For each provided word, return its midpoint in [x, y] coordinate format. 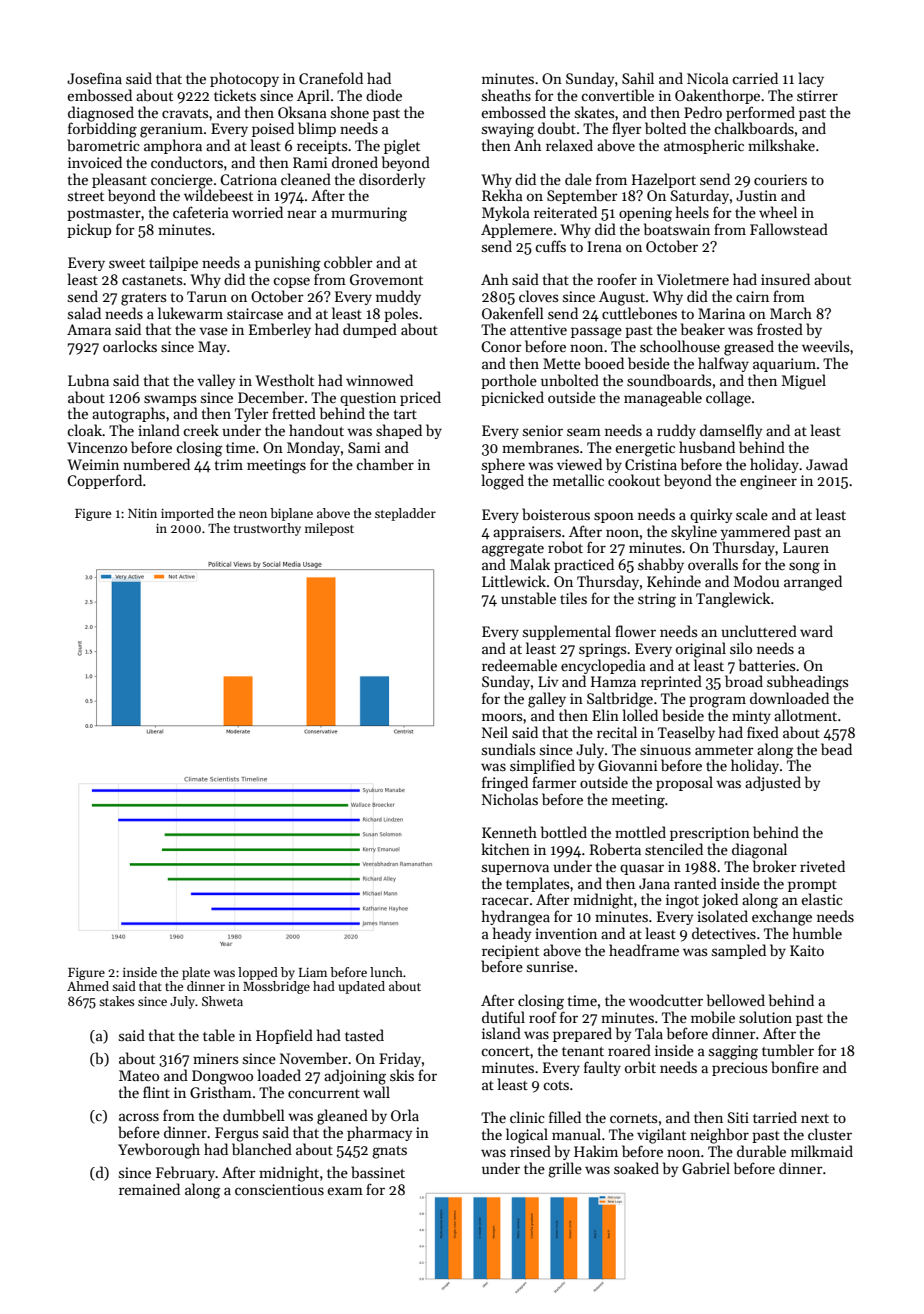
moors [502, 717]
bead [836, 749]
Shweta [222, 1001]
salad [84, 313]
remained [149, 1189]
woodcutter [666, 1000]
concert [505, 1051]
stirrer [817, 95]
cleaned [306, 179]
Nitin [142, 513]
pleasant [119, 180]
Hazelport [664, 180]
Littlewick [514, 581]
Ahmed [88, 986]
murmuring [369, 214]
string [657, 600]
